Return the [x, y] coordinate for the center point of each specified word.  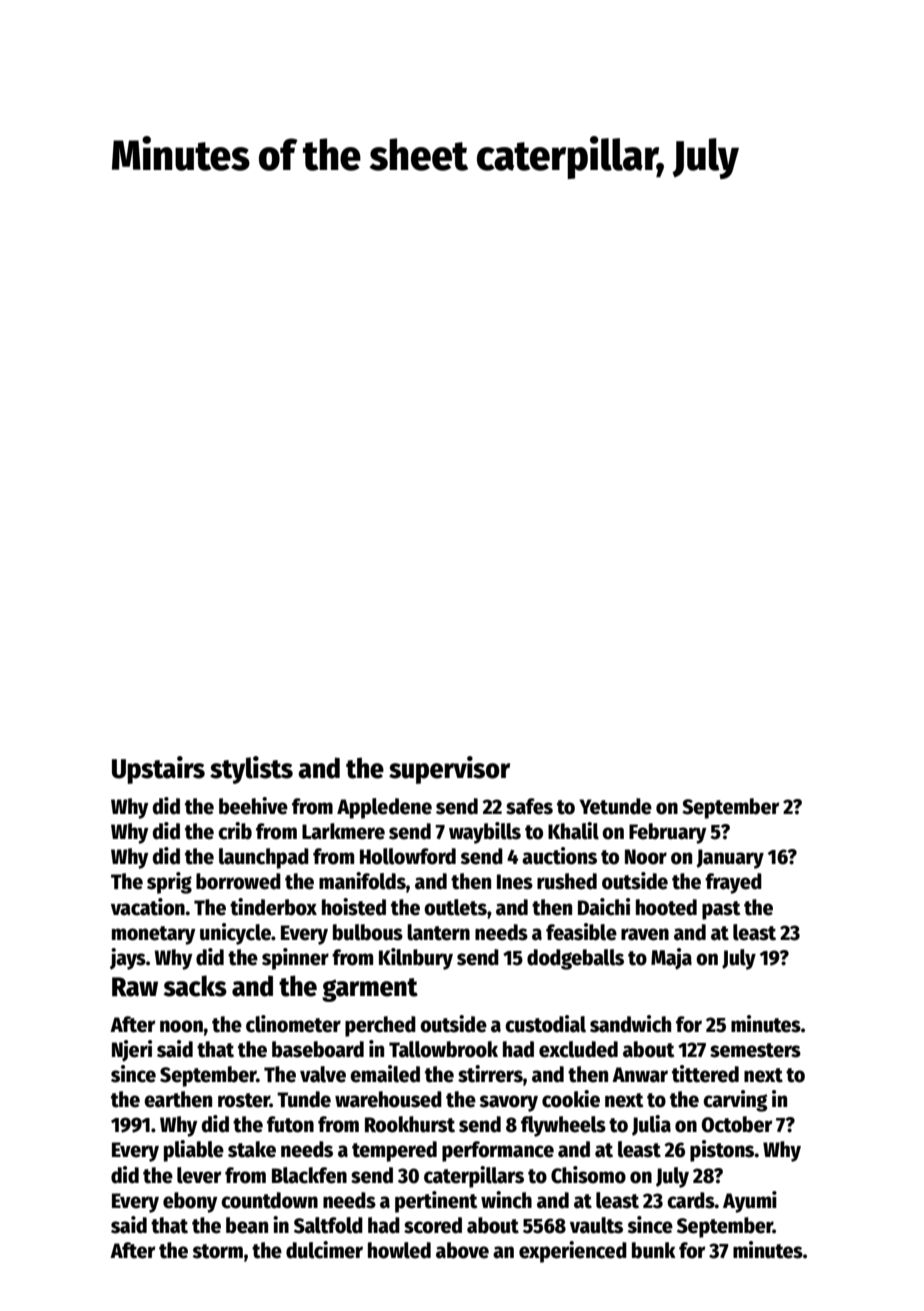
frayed [733, 883]
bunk [654, 1250]
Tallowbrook [443, 1049]
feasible [581, 932]
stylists [251, 770]
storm [217, 1251]
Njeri [132, 1051]
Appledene [384, 808]
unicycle [235, 934]
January [730, 859]
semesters [755, 1050]
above [462, 1250]
